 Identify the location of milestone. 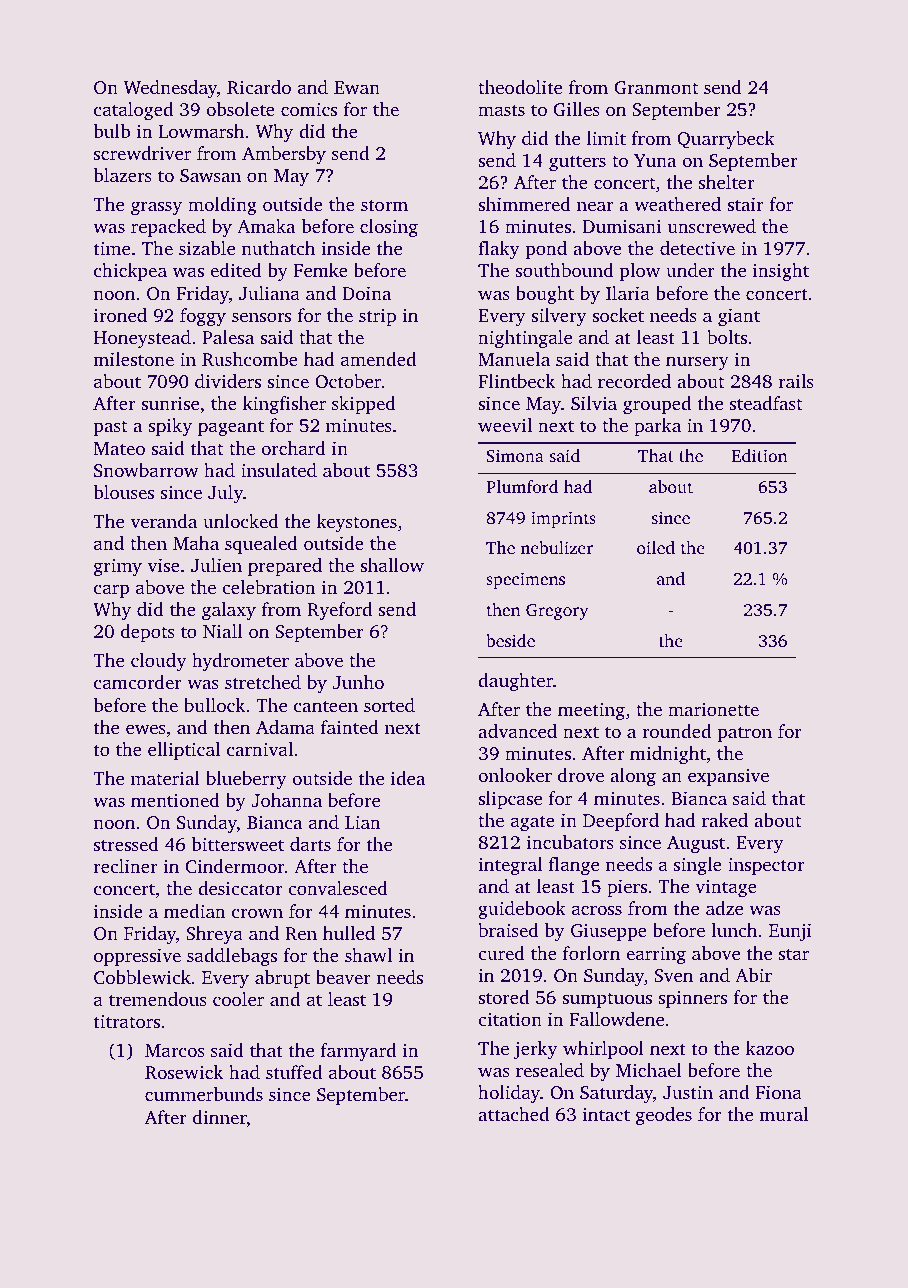
(133, 359).
